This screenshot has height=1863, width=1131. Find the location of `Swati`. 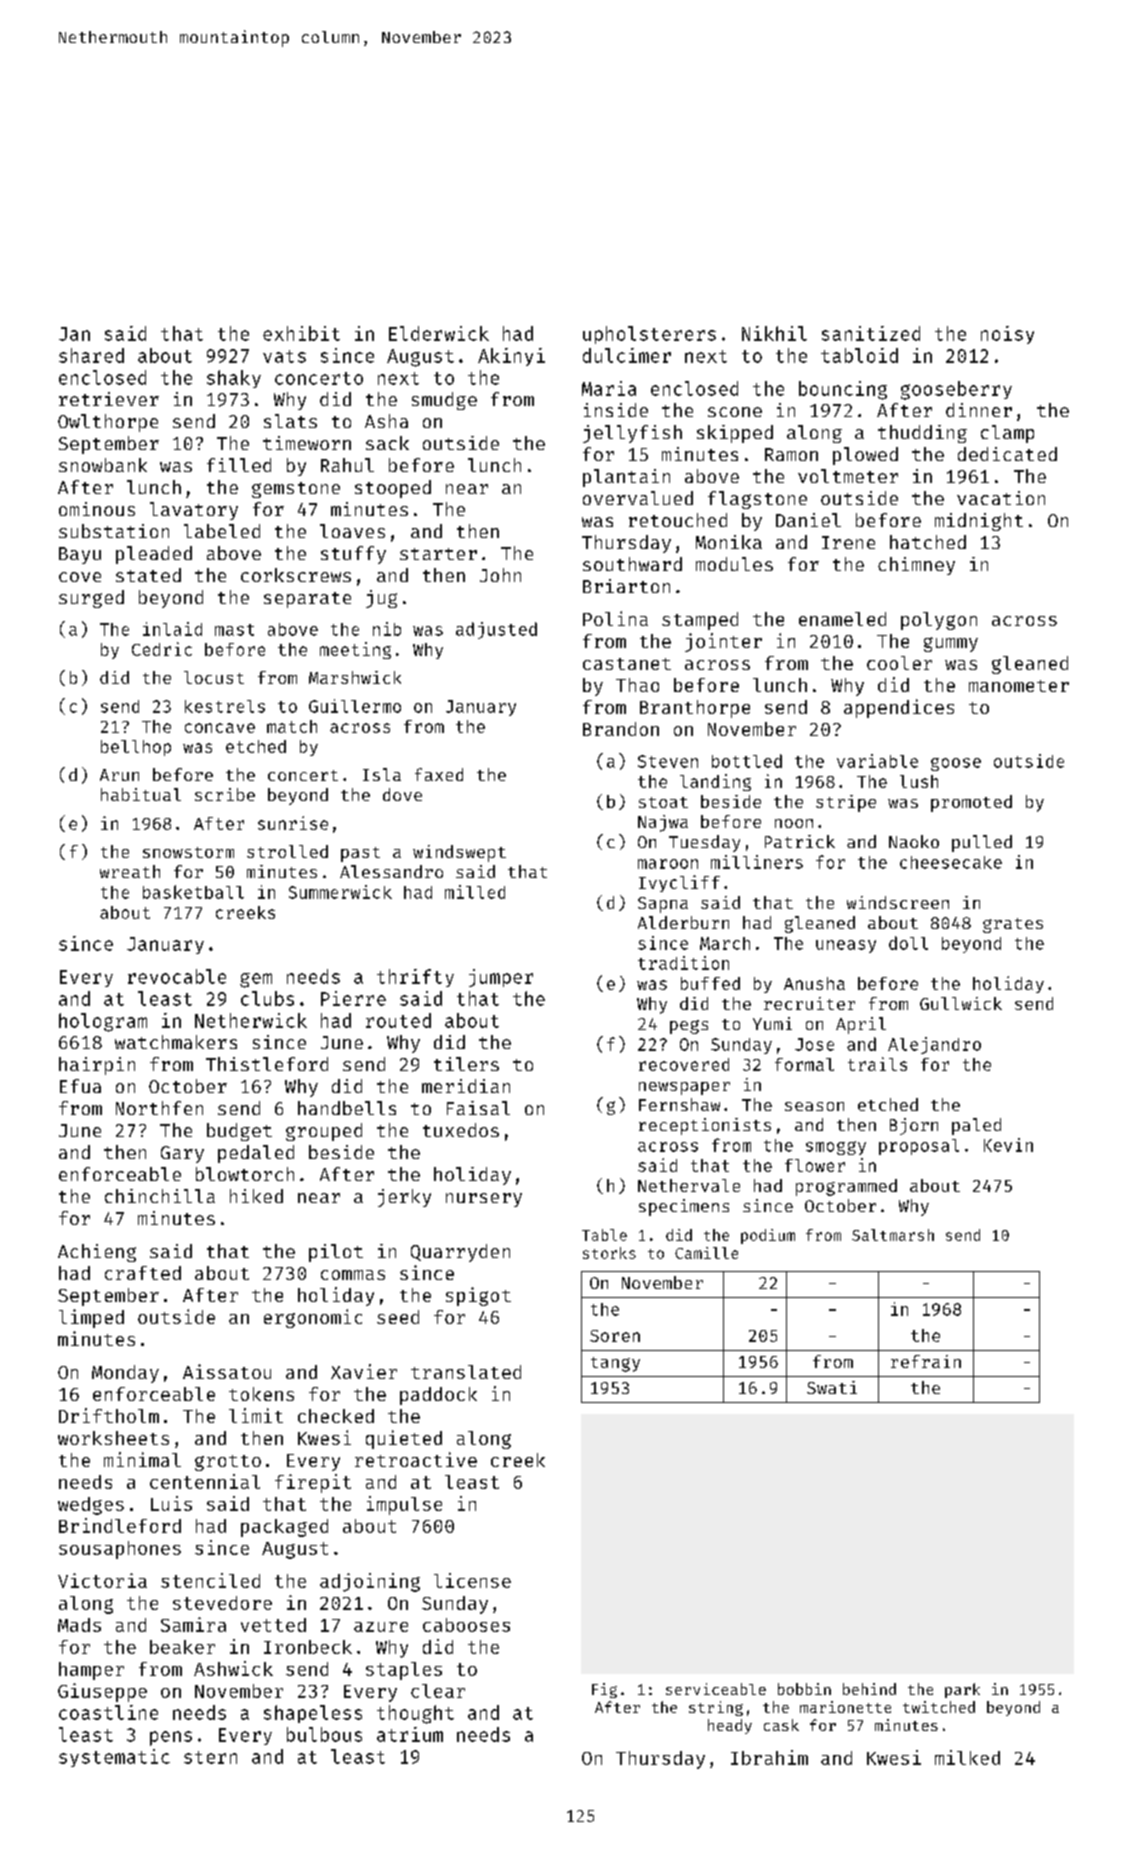

Swati is located at coordinates (832, 1387).
